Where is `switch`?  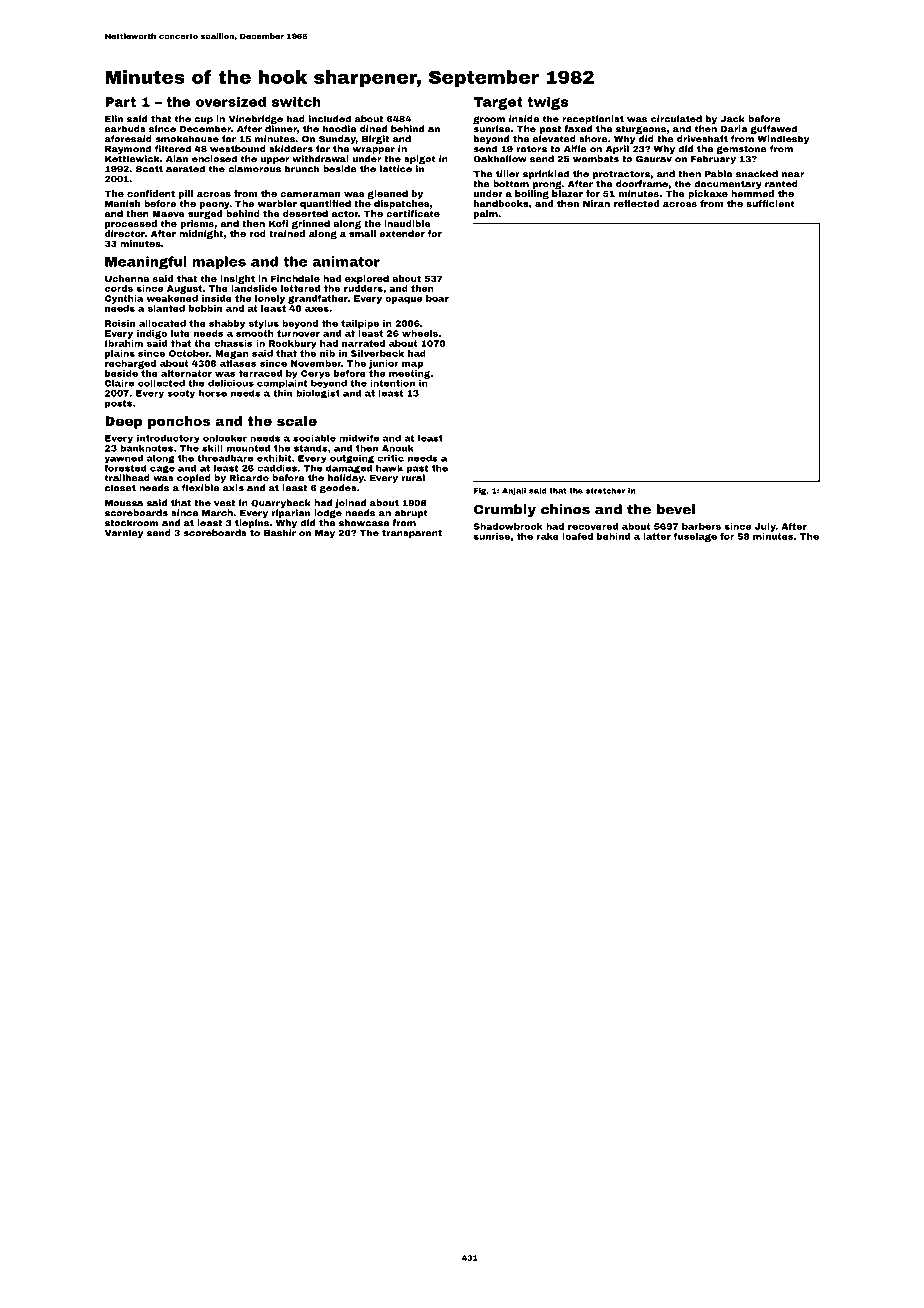 switch is located at coordinates (296, 101).
